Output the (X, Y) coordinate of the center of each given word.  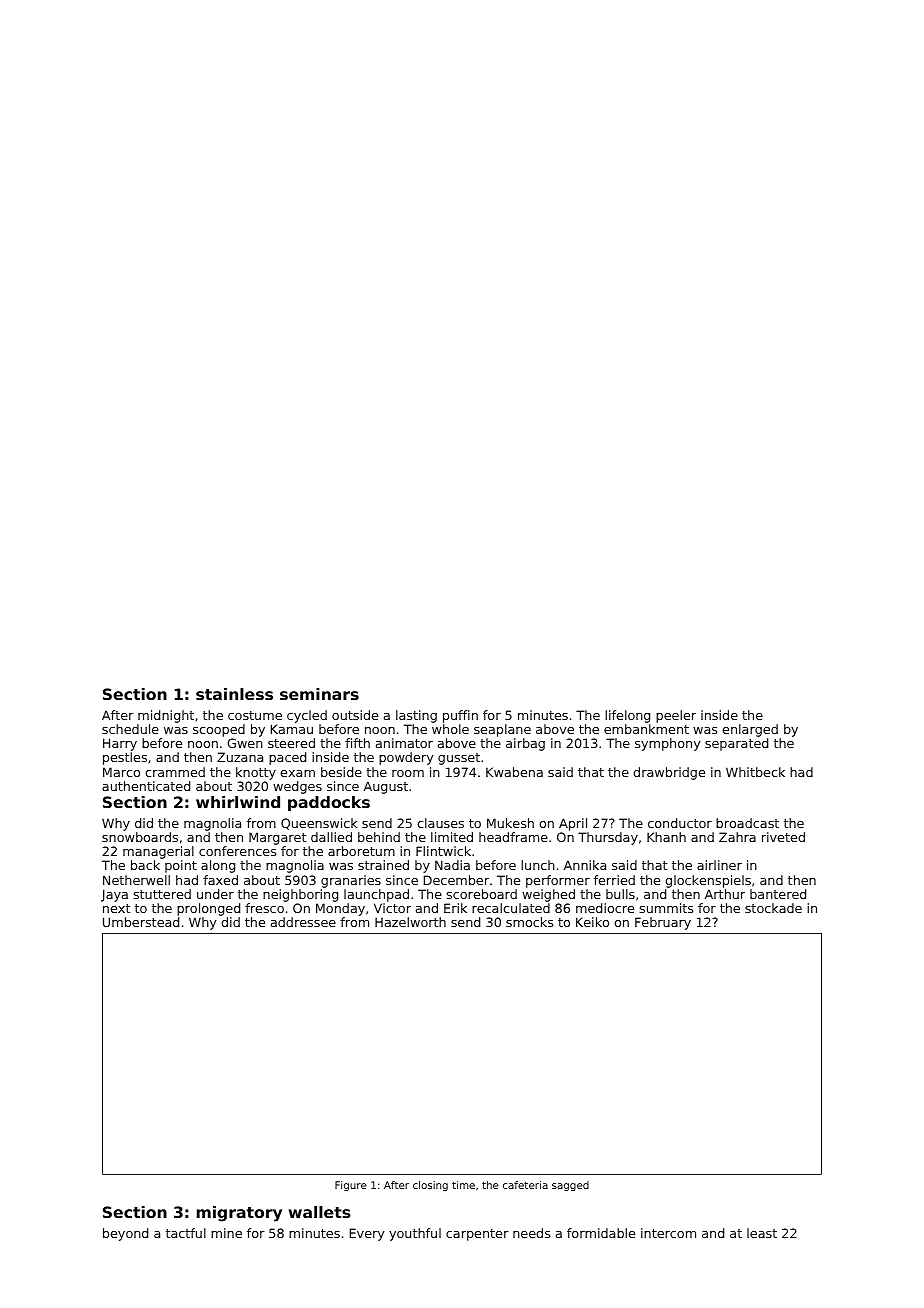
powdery (406, 758)
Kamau (292, 729)
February (663, 923)
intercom (668, 1233)
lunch (538, 865)
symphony (667, 744)
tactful (186, 1233)
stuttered (162, 894)
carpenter (477, 1235)
